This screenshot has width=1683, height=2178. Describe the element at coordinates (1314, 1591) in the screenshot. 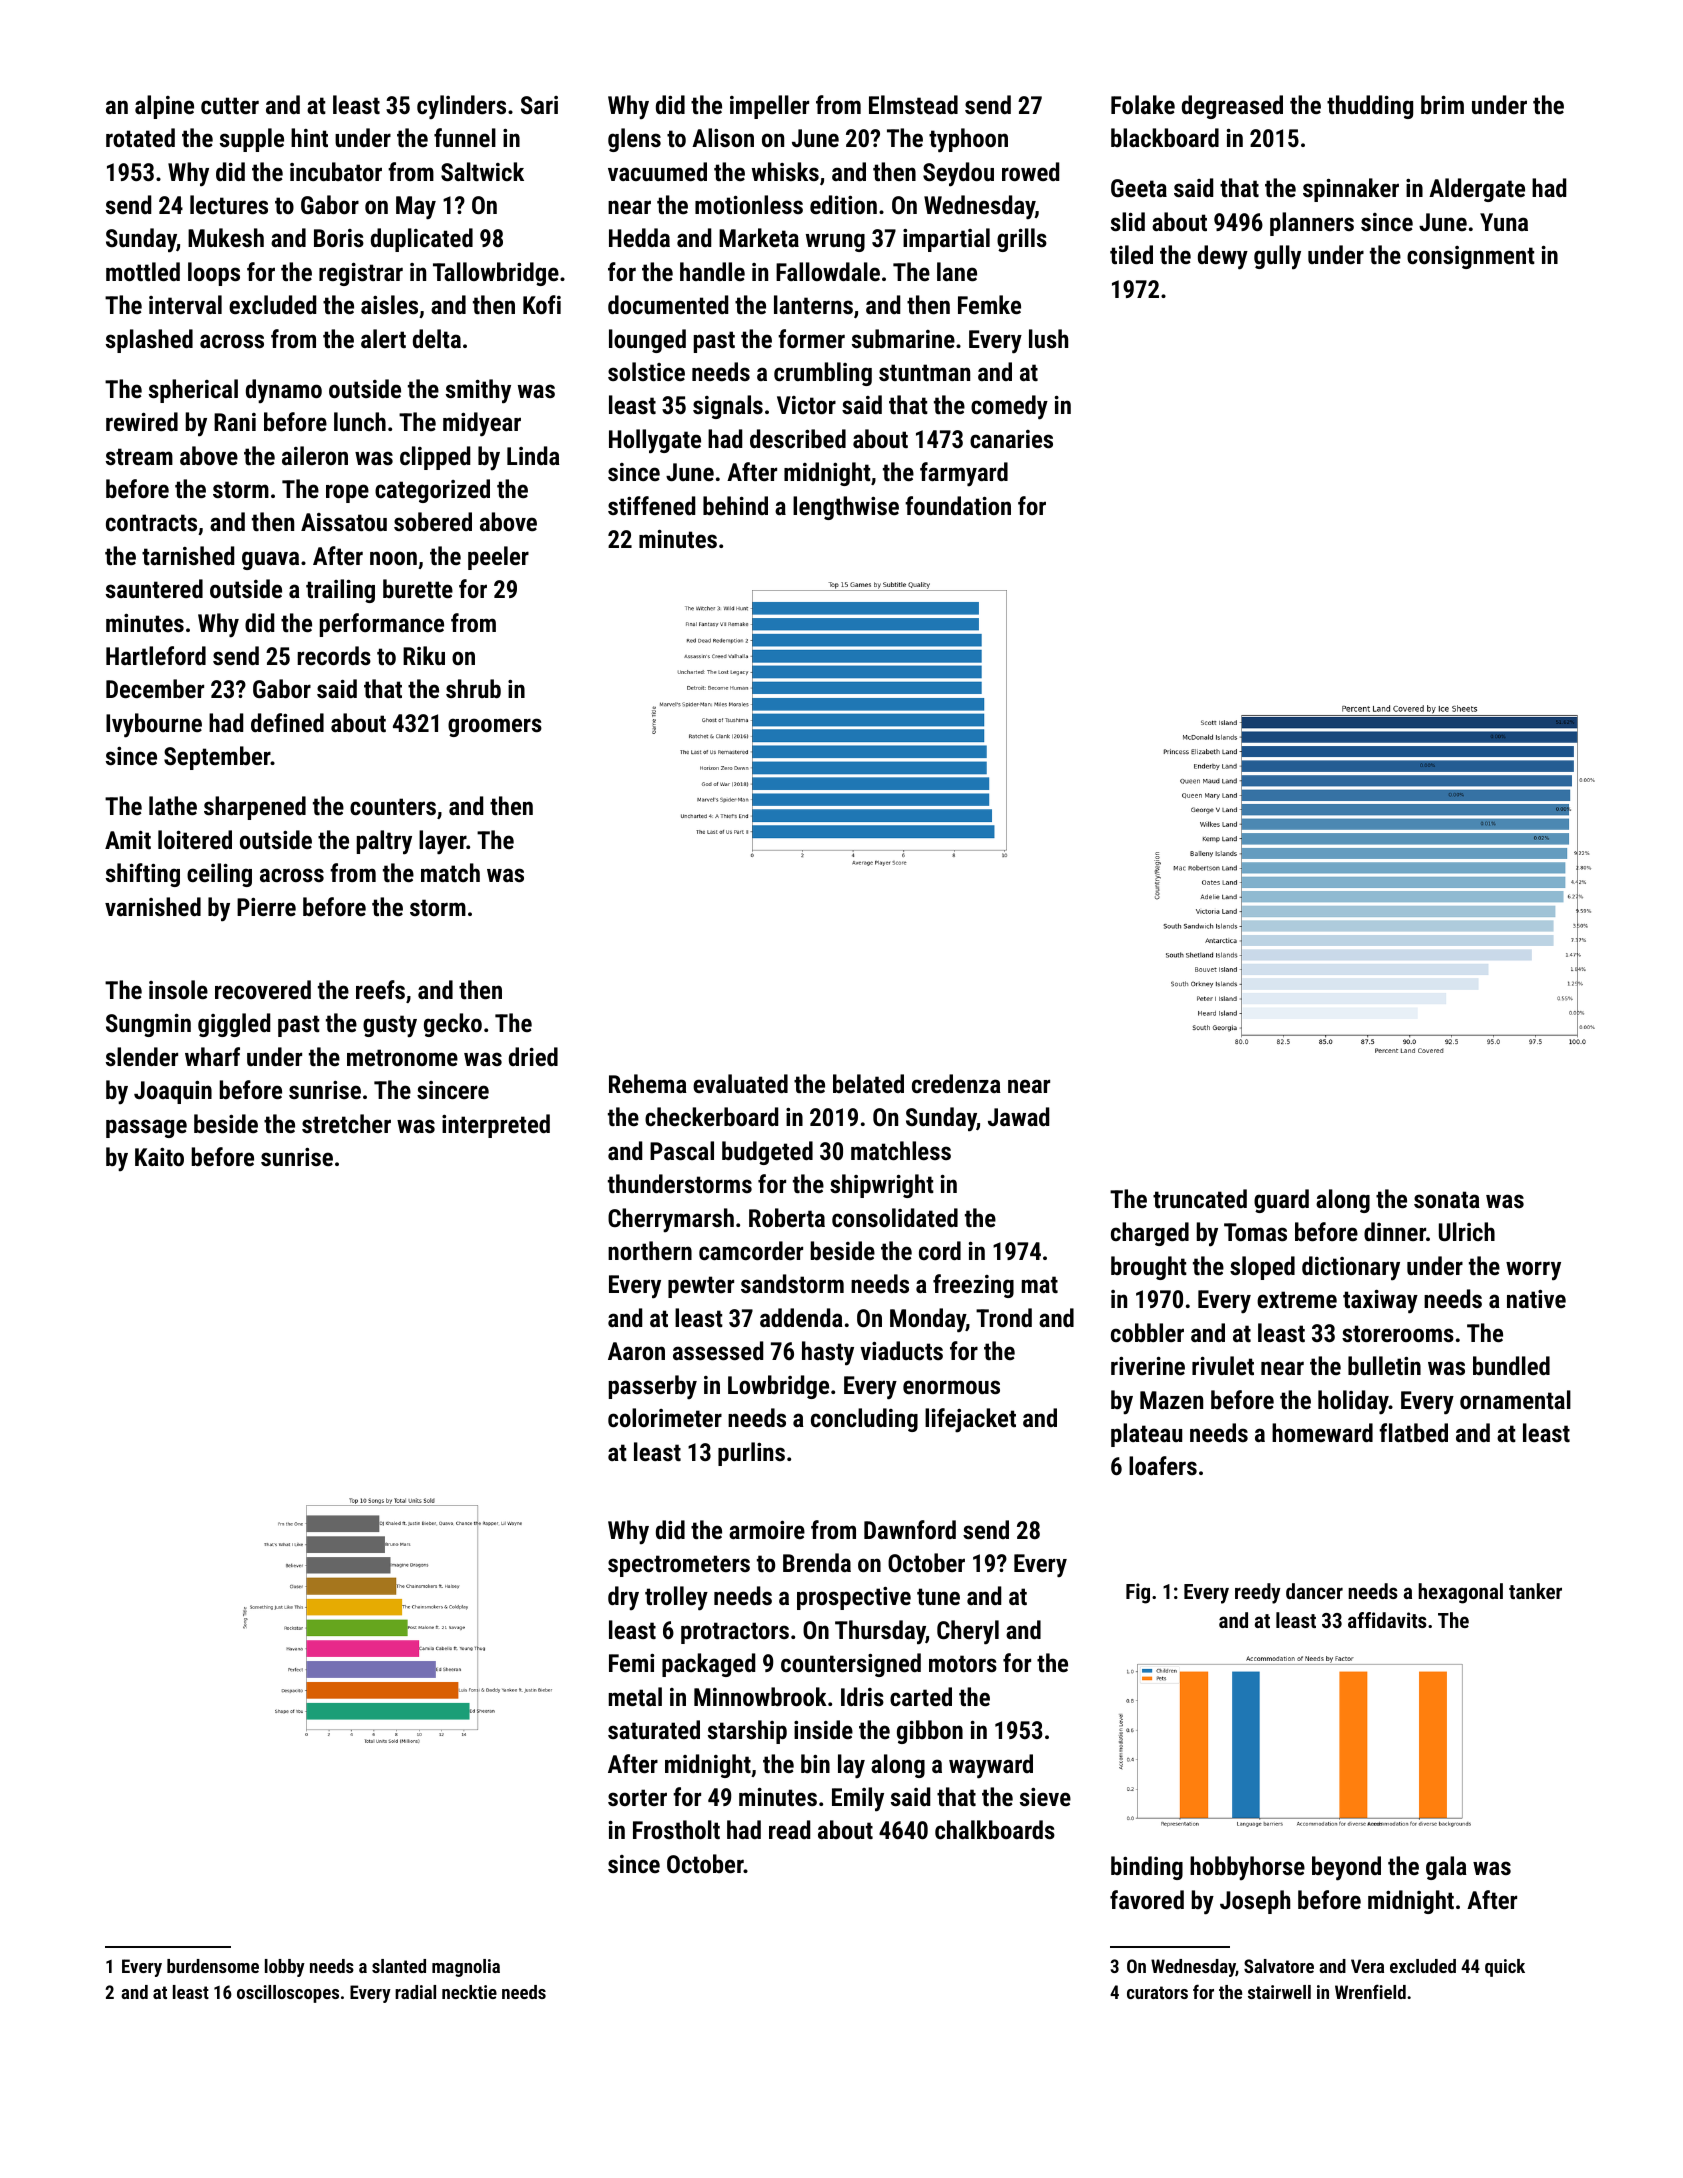

I see `dancer` at that location.
